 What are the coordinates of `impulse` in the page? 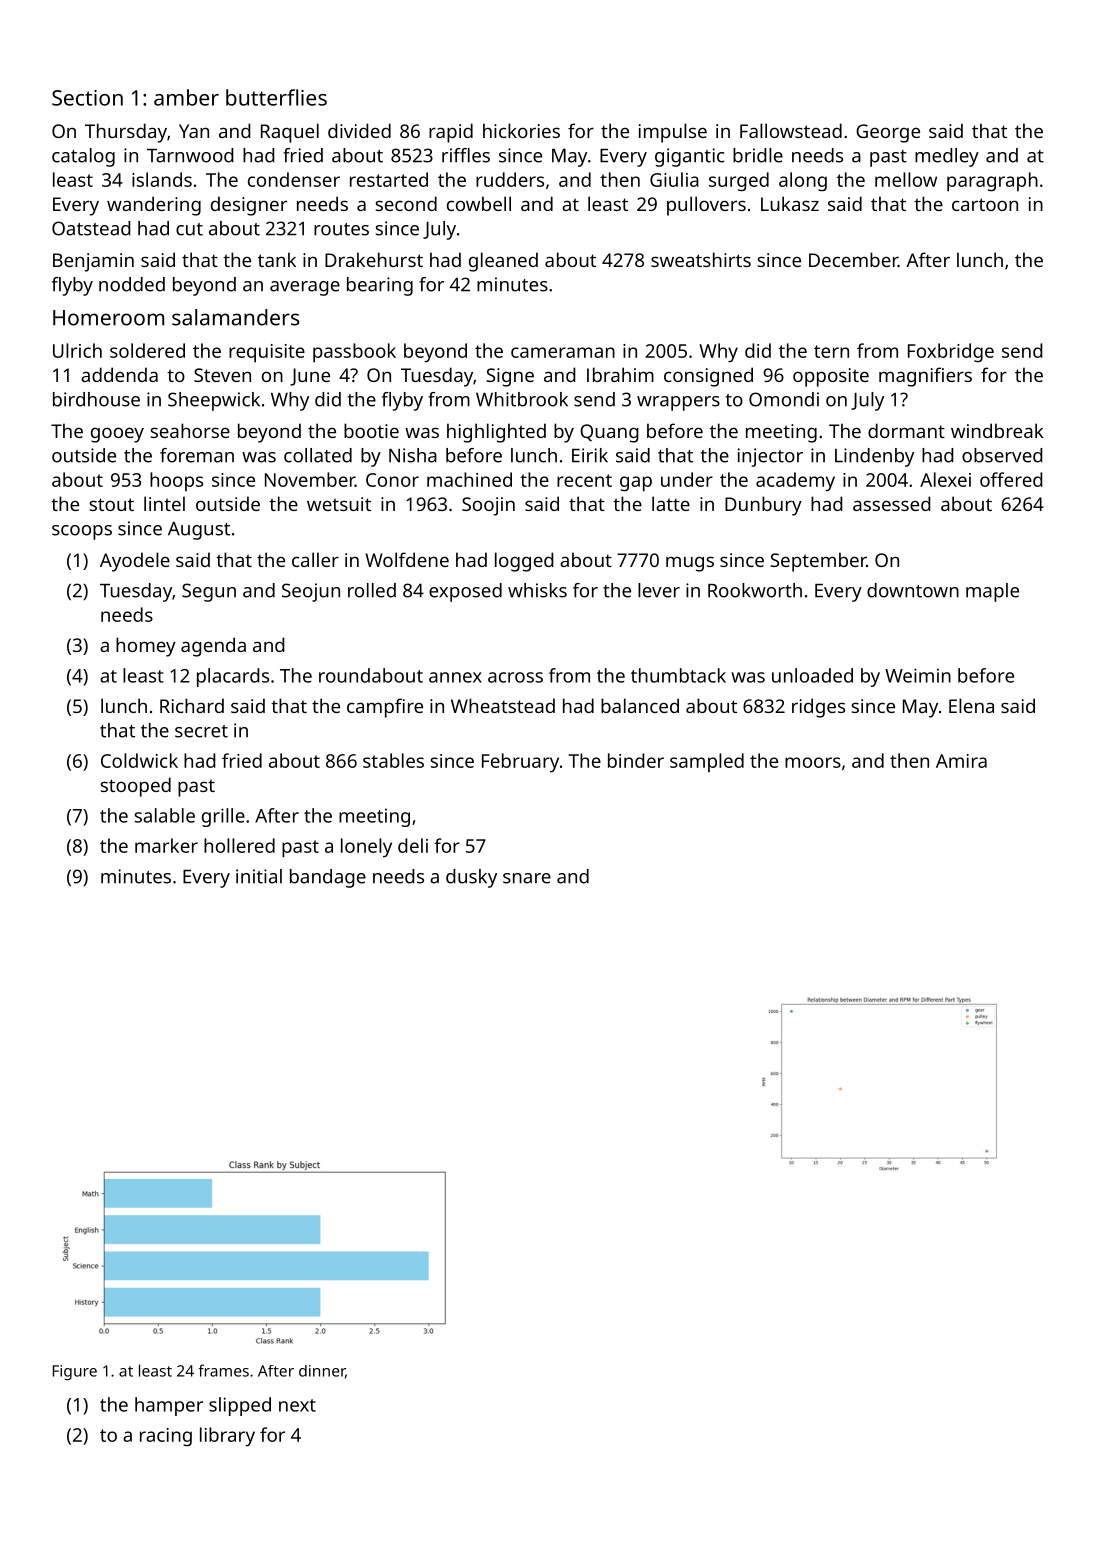 It's located at (673, 133).
